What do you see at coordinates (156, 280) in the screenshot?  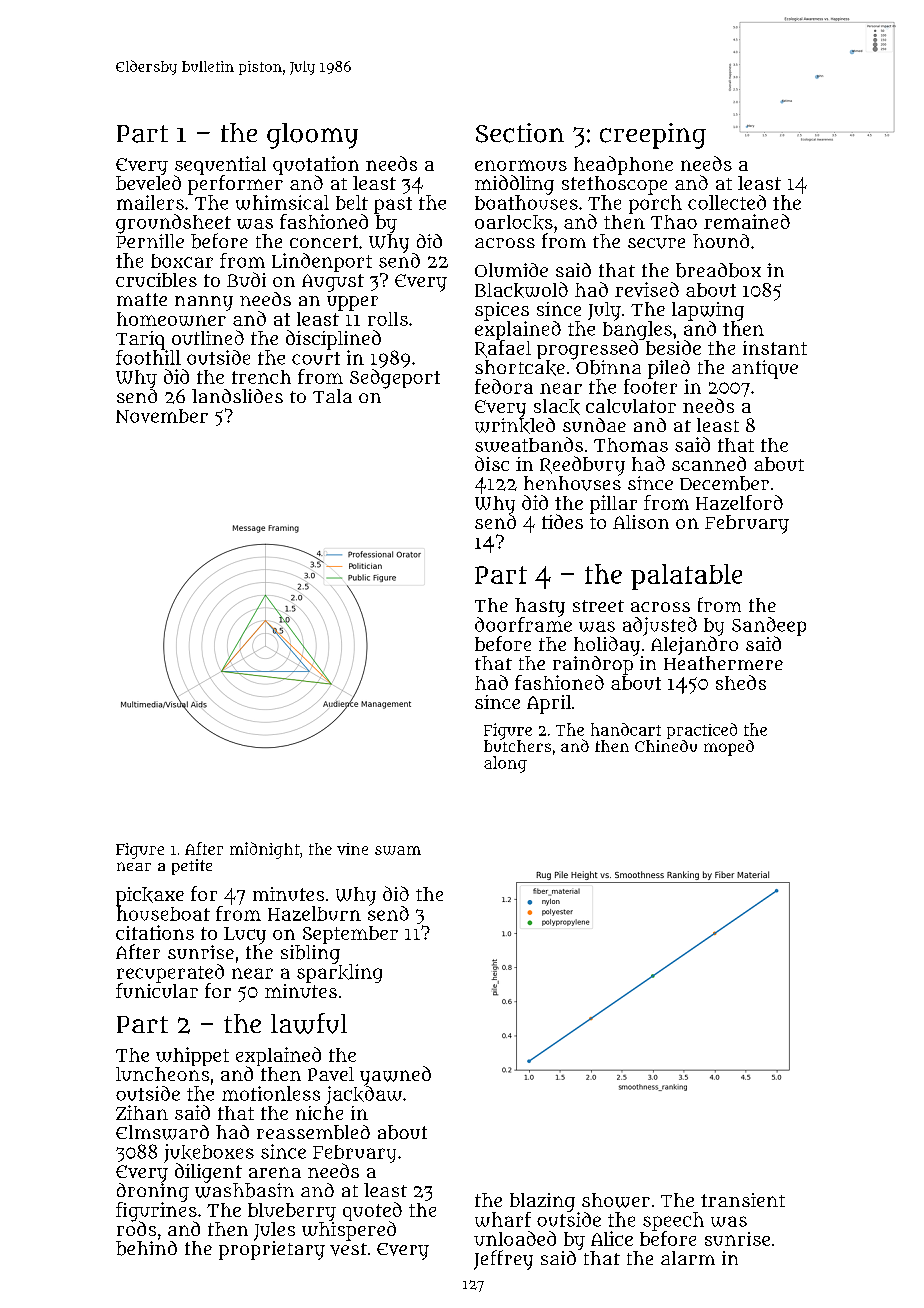 I see `crucibles` at bounding box center [156, 280].
